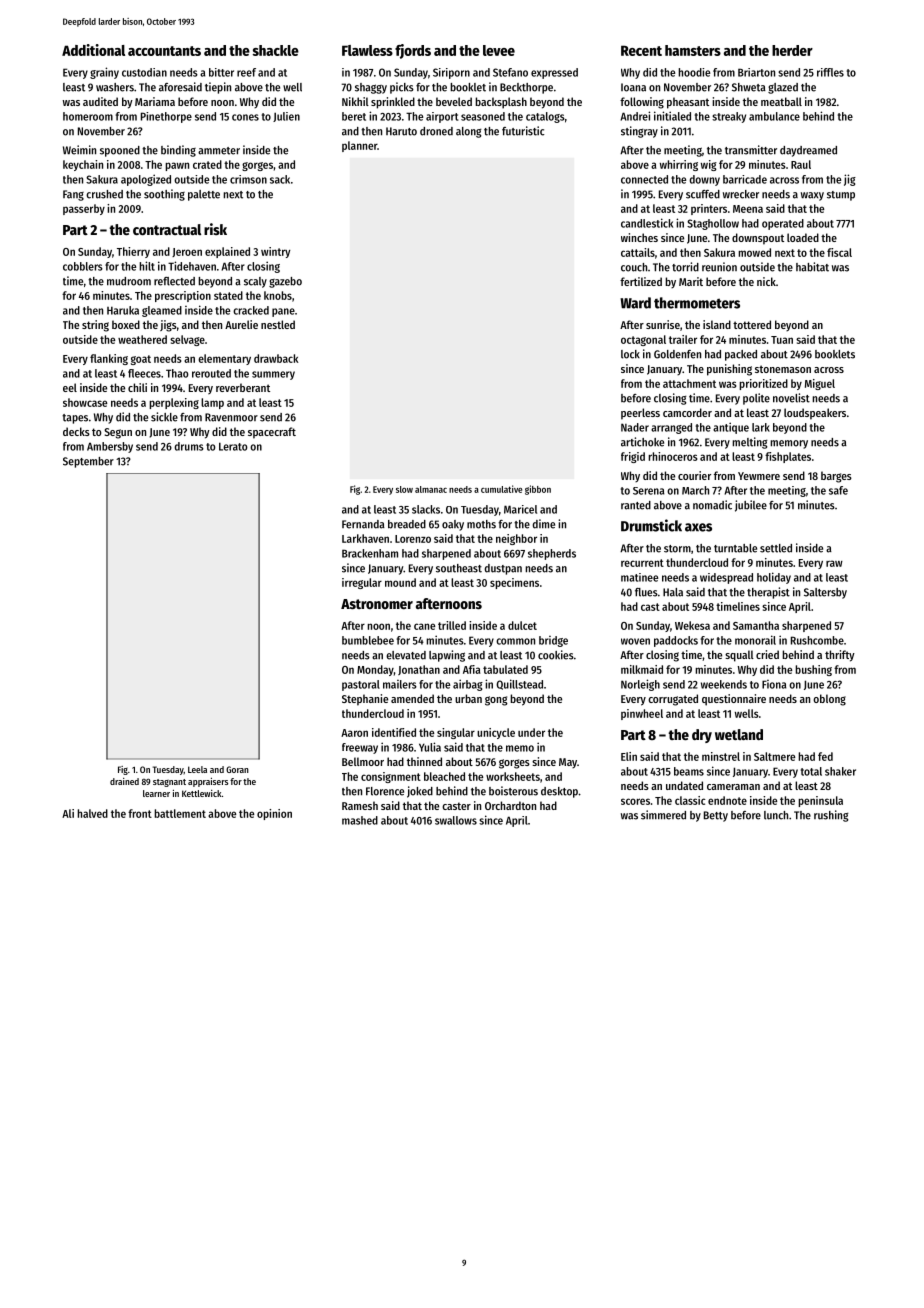 This image has width=924, height=1308. Describe the element at coordinates (126, 324) in the image. I see `boxed` at that location.
